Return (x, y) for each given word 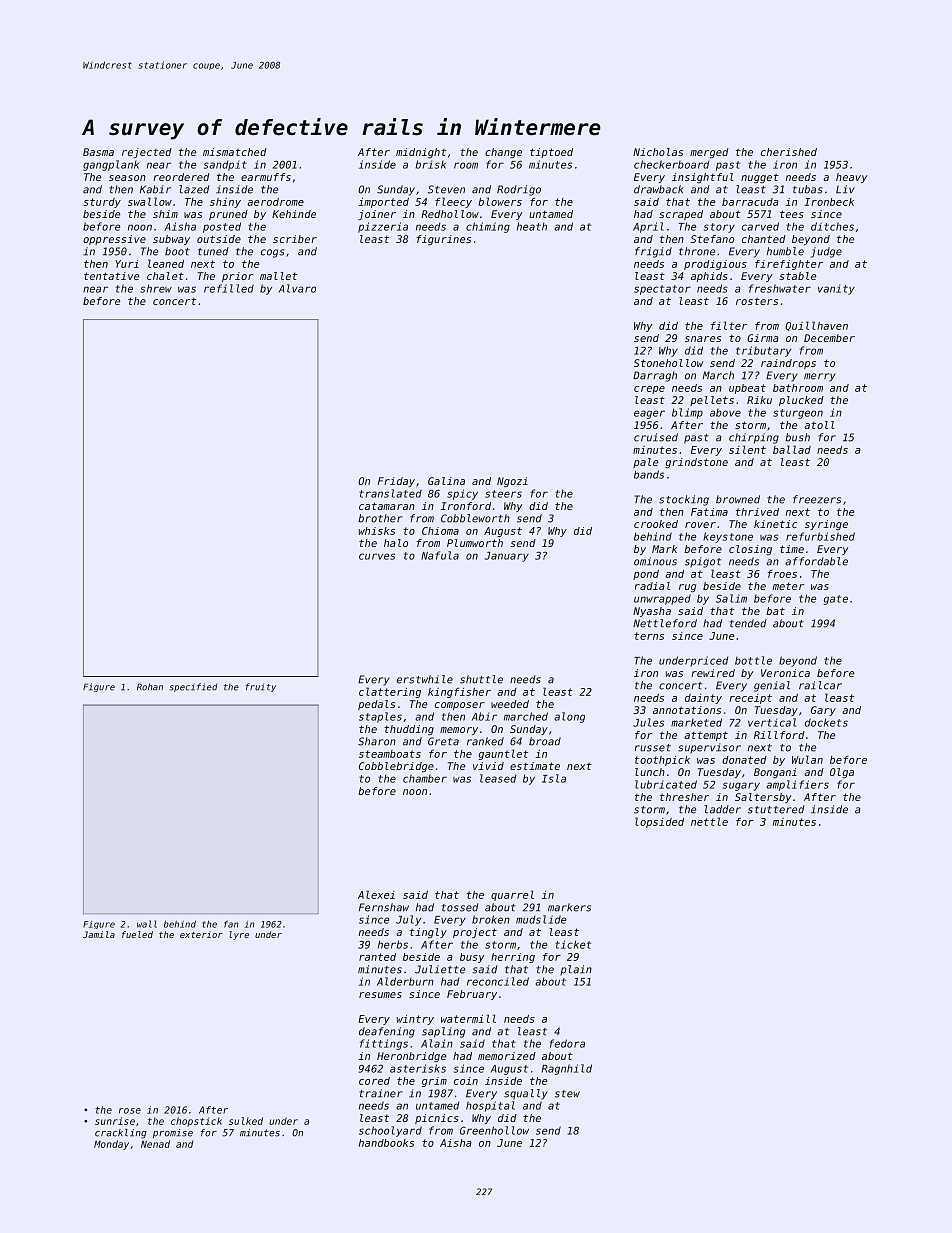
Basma (98, 152)
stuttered (776, 809)
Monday (111, 1145)
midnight (421, 153)
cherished (789, 152)
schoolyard (390, 1131)
